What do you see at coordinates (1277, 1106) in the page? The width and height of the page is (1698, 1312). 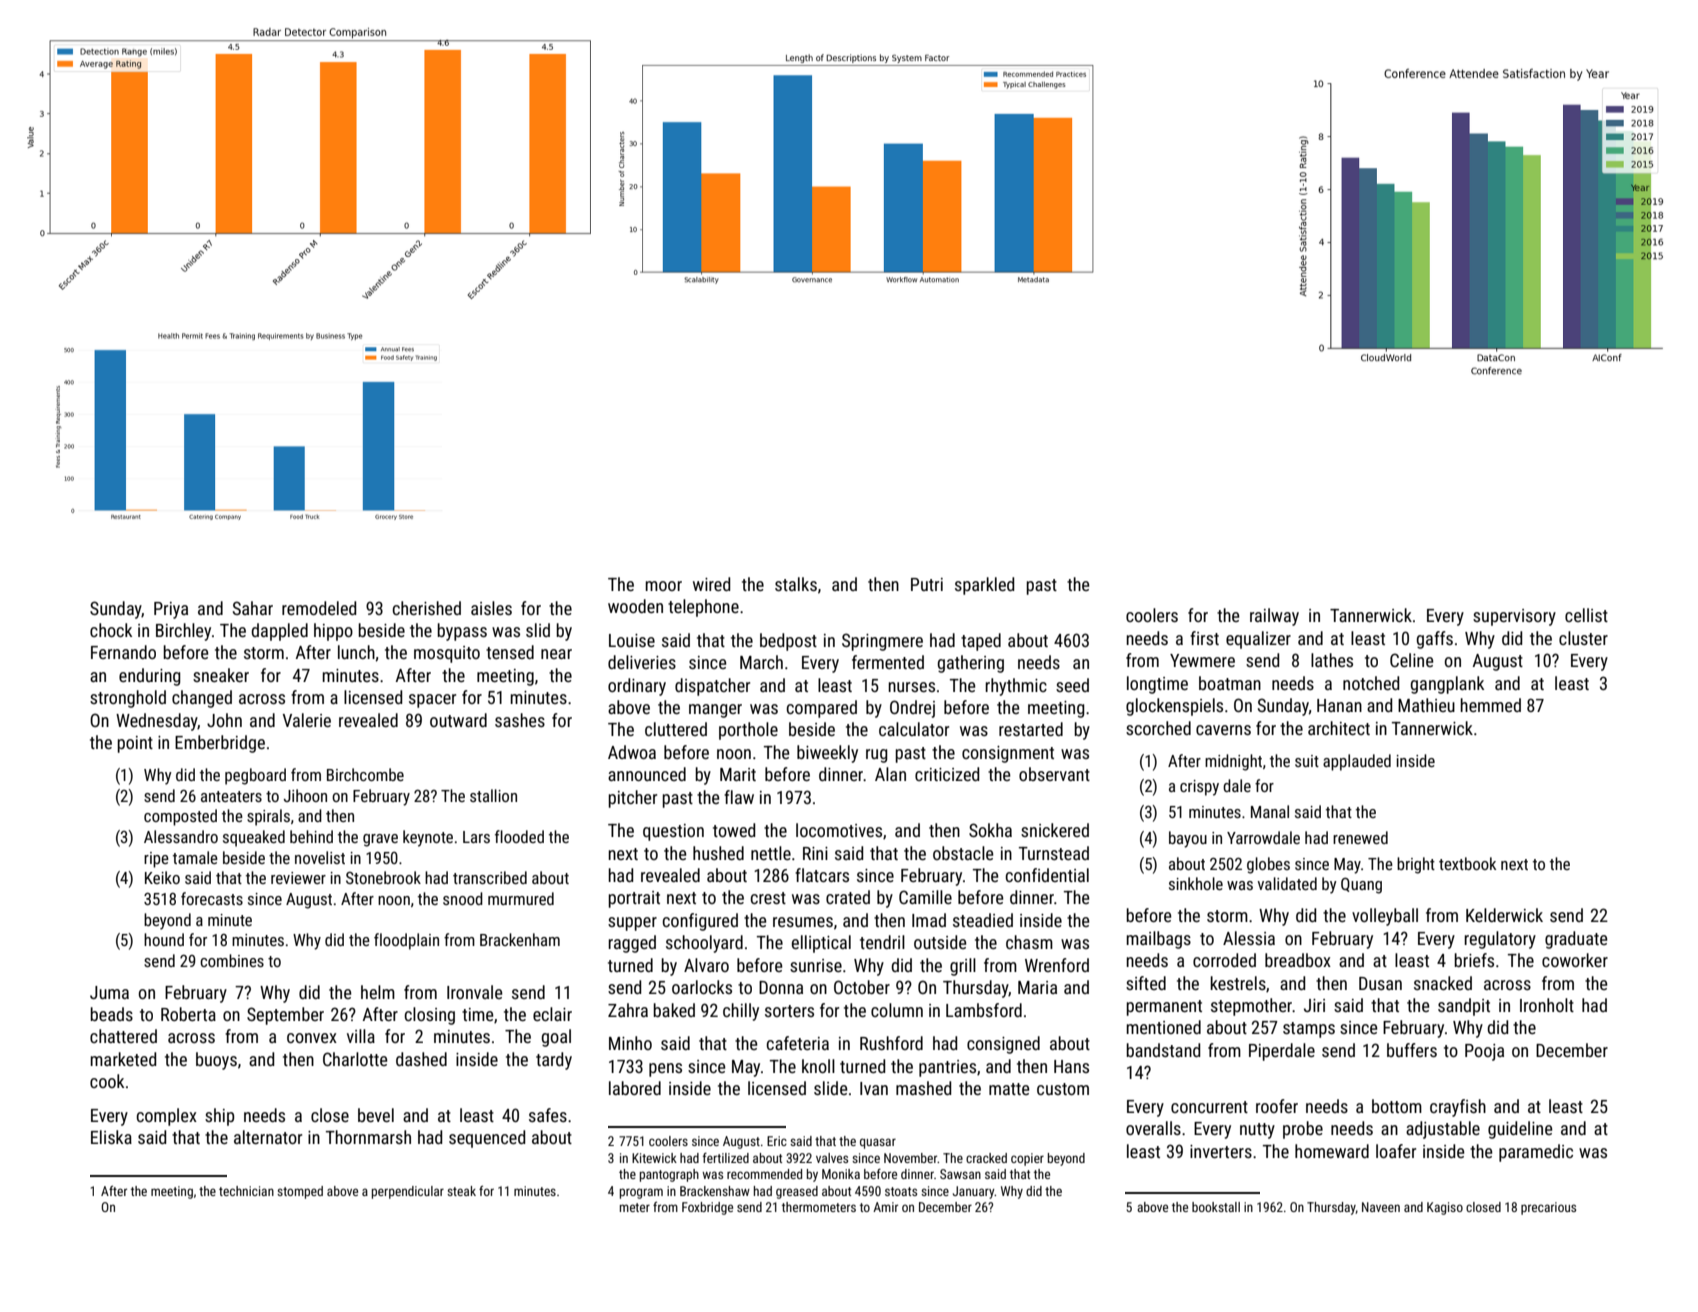 I see `roofer` at bounding box center [1277, 1106].
